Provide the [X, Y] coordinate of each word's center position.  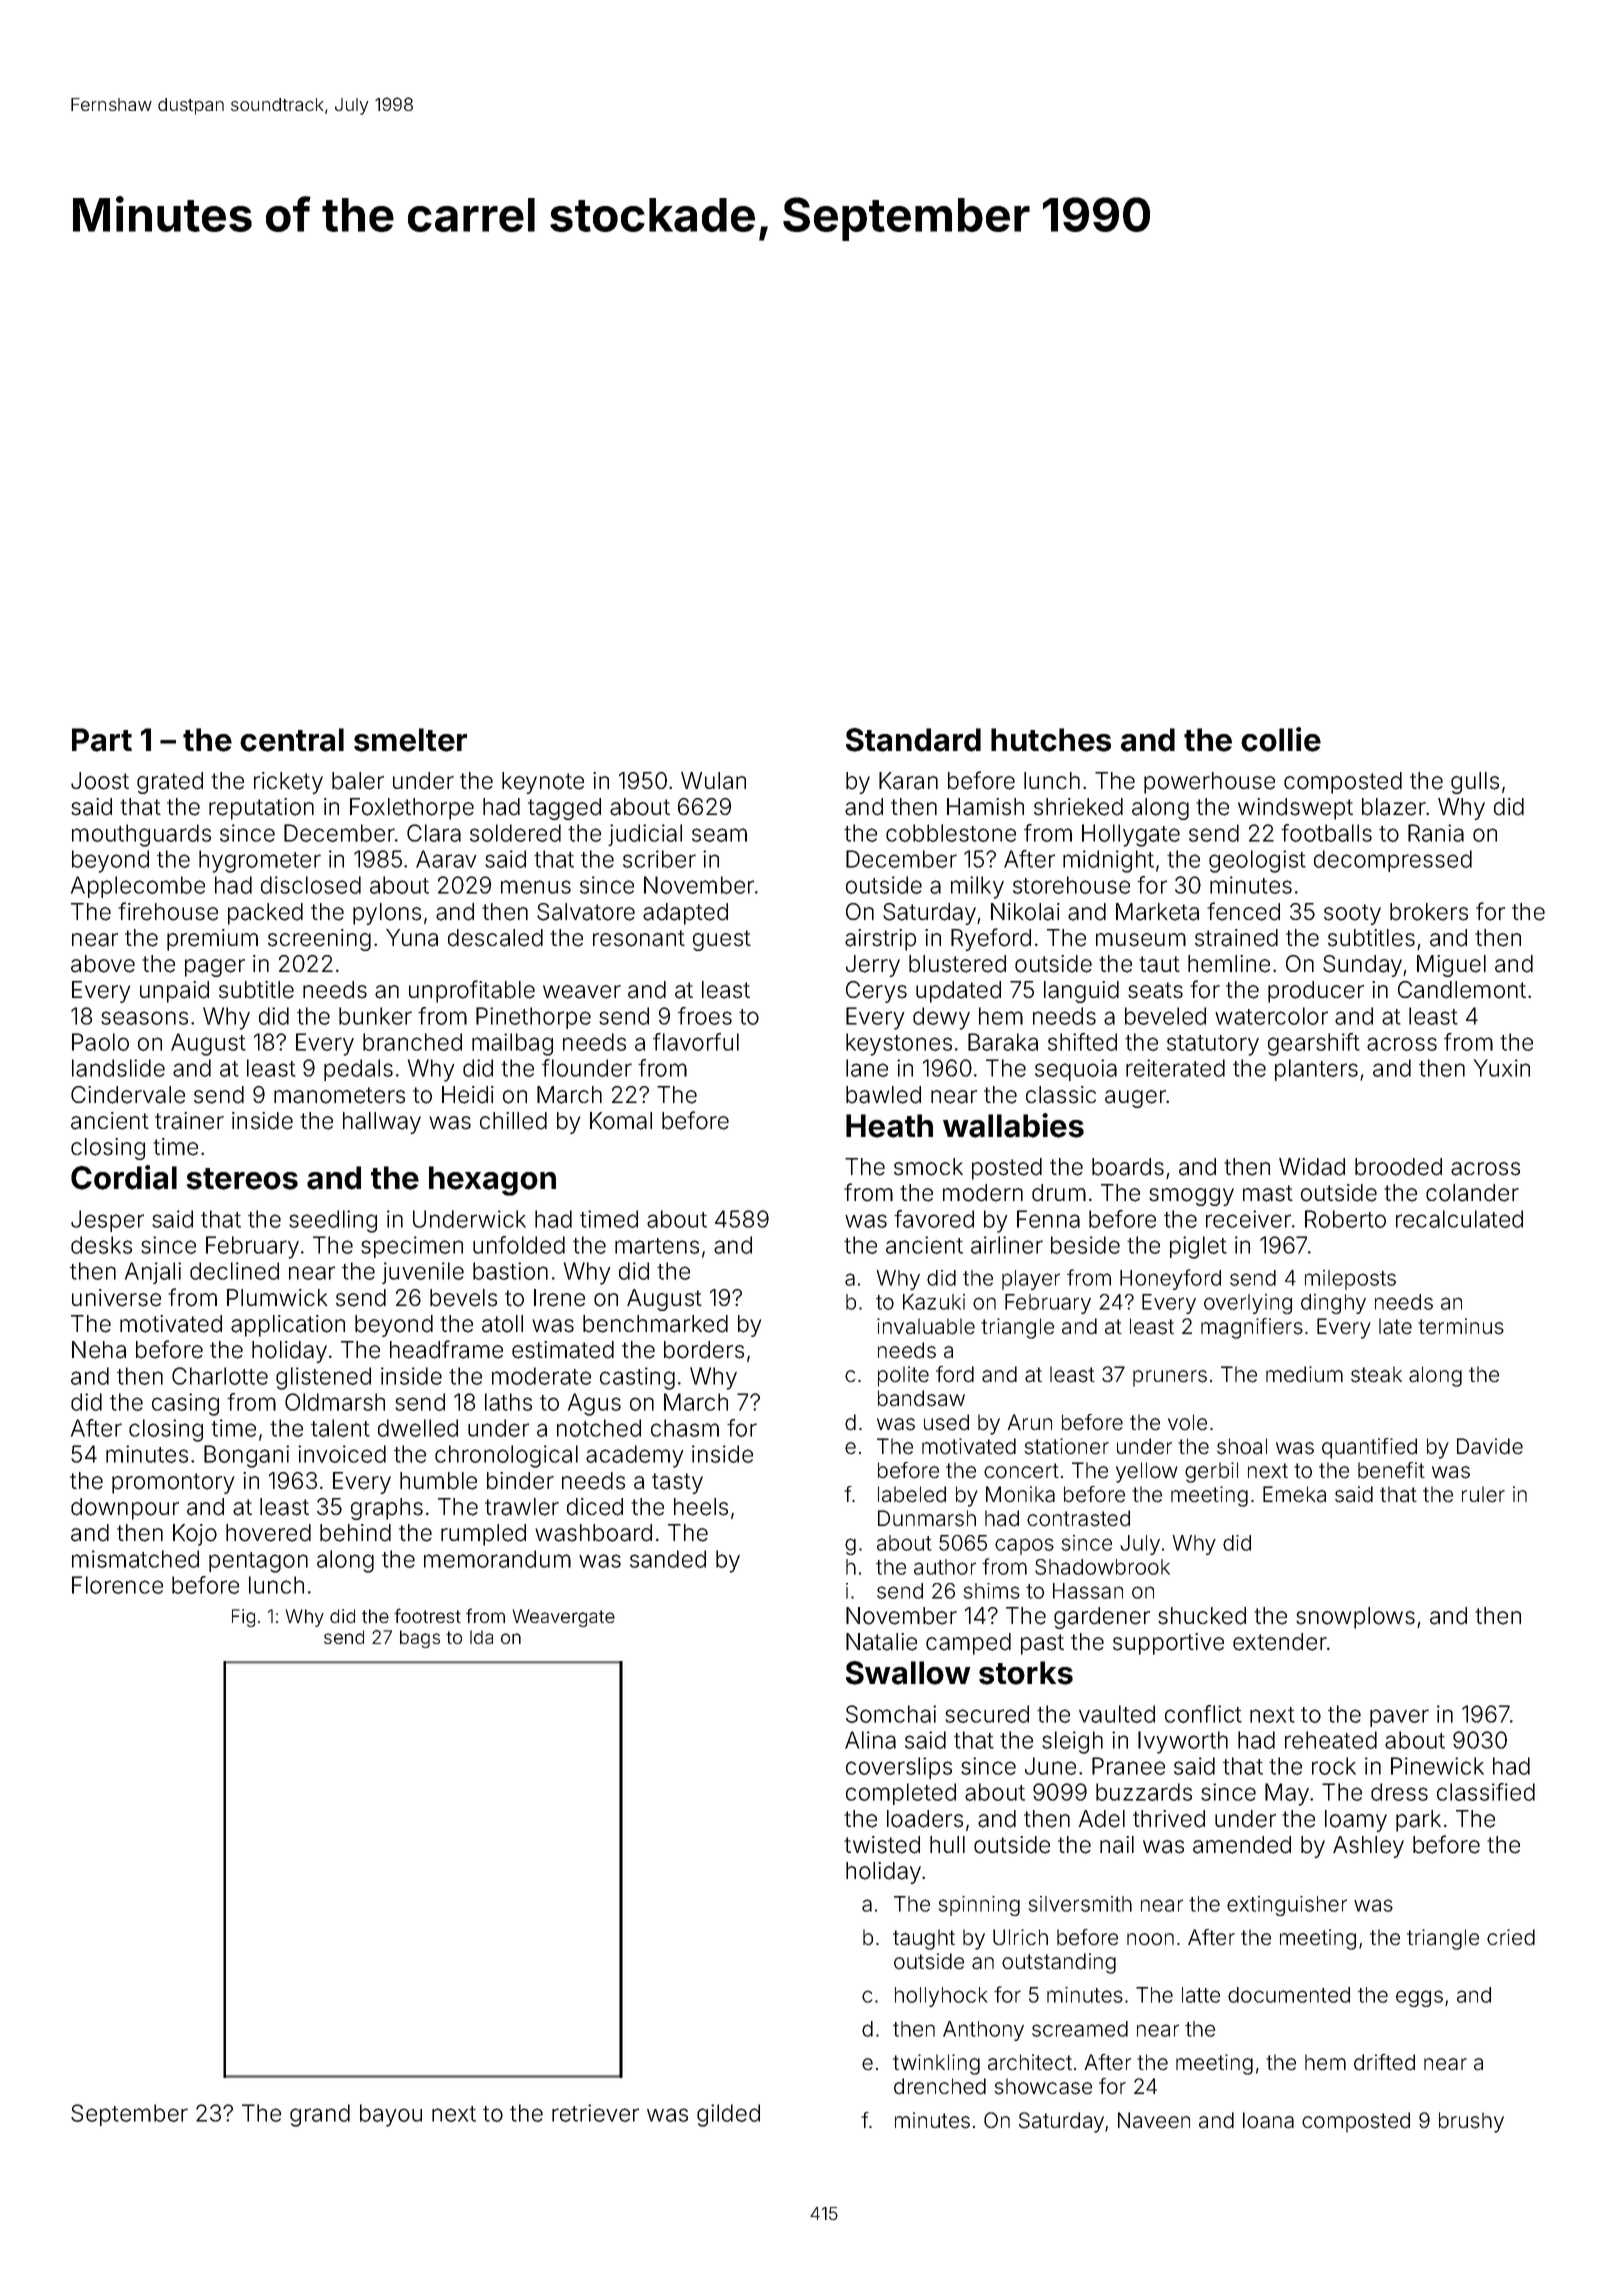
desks [101, 1245]
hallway [382, 1123]
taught [924, 1939]
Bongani [246, 1456]
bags [420, 1639]
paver [1399, 1718]
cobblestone [951, 833]
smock [928, 1167]
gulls [1475, 783]
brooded [1398, 1167]
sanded [668, 1559]
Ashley [1368, 1847]
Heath [889, 1126]
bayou [391, 2115]
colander [1472, 1193]
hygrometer [260, 861]
